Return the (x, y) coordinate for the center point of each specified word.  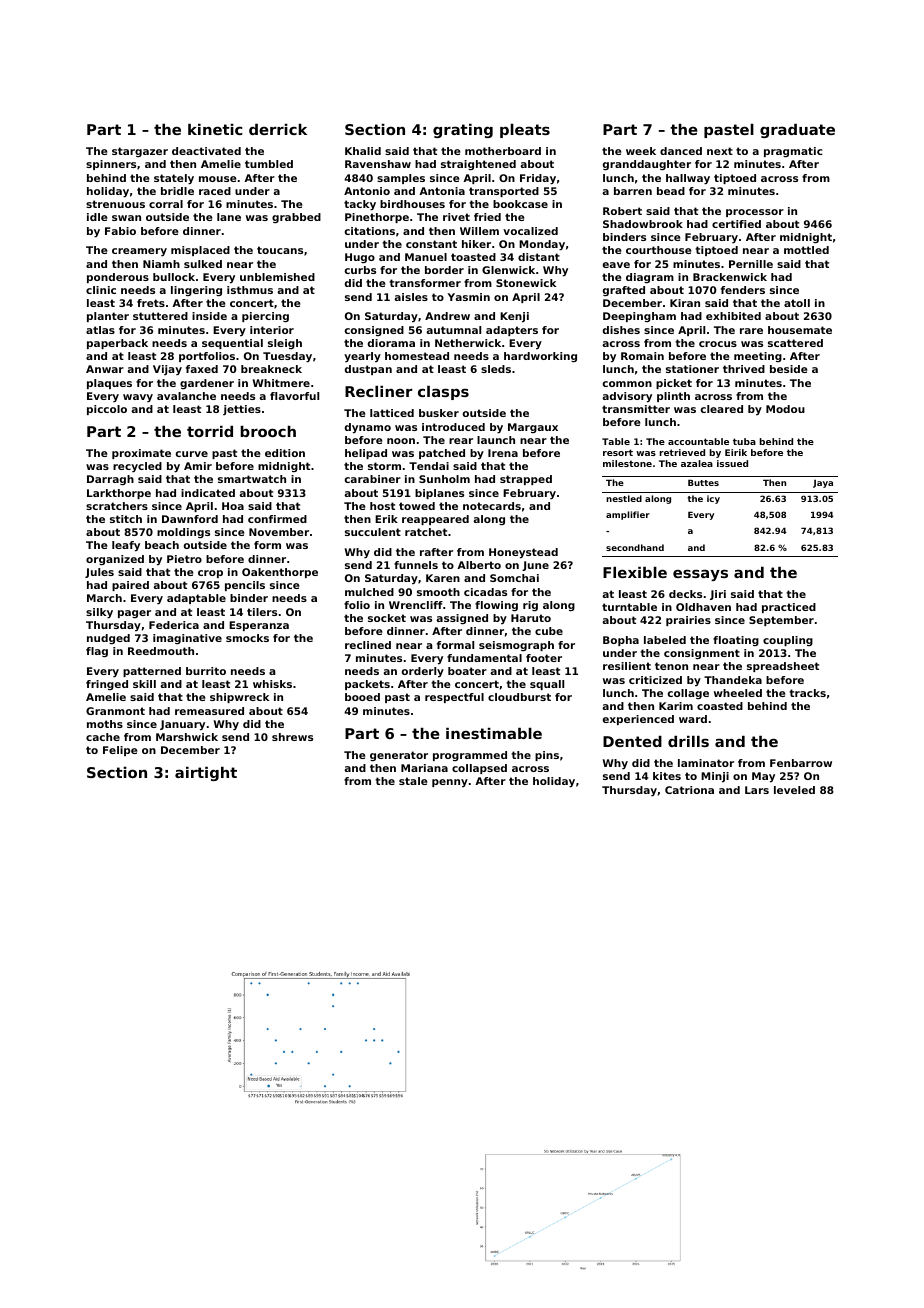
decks (685, 594)
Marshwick (187, 737)
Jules (99, 573)
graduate (797, 131)
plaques (109, 384)
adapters (512, 331)
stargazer (140, 152)
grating (463, 131)
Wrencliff (416, 605)
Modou (785, 409)
